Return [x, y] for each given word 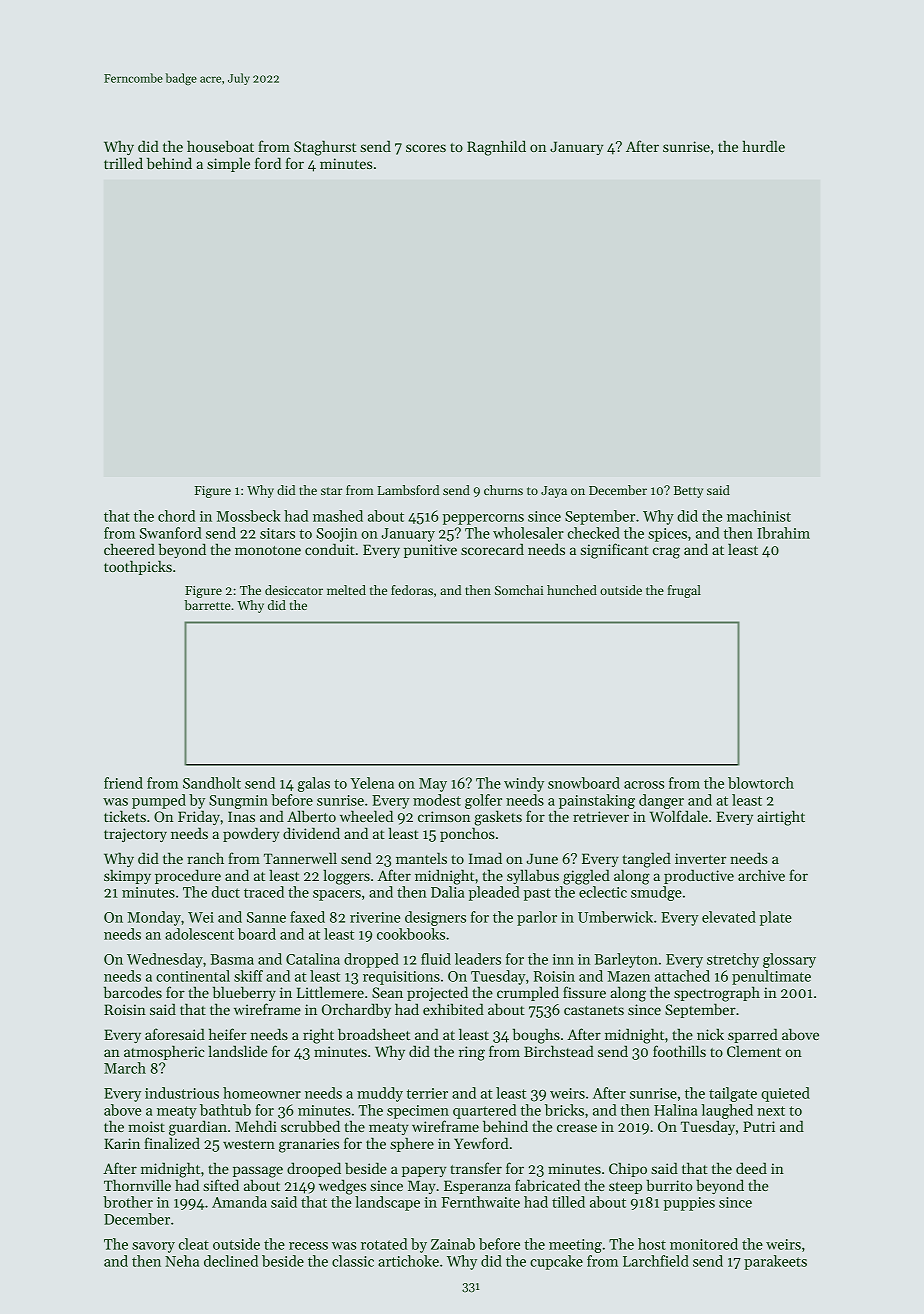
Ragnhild [496, 148]
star [331, 491]
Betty [688, 492]
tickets [125, 816]
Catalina [313, 959]
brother [128, 1202]
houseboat [220, 146]
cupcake [556, 1262]
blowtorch [761, 783]
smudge [656, 893]
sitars [277, 533]
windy [524, 784]
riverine [375, 917]
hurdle [763, 146]
